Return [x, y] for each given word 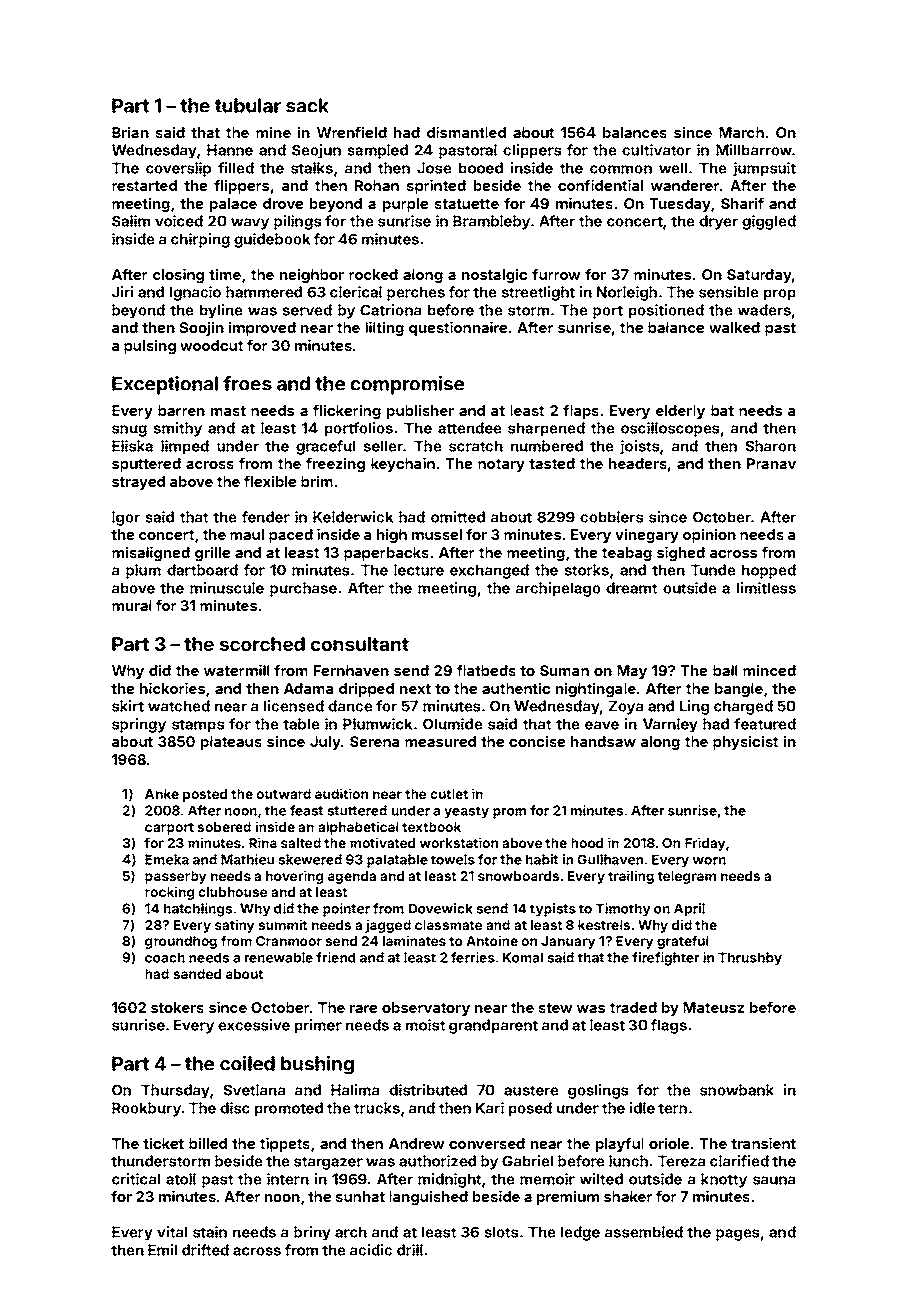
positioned [666, 311]
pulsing [150, 346]
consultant [359, 644]
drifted [205, 1250]
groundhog [181, 942]
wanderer [685, 185]
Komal [523, 957]
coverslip [178, 169]
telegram [687, 877]
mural [132, 605]
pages [737, 1235]
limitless [766, 588]
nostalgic [494, 275]
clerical [356, 292]
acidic [371, 1250]
